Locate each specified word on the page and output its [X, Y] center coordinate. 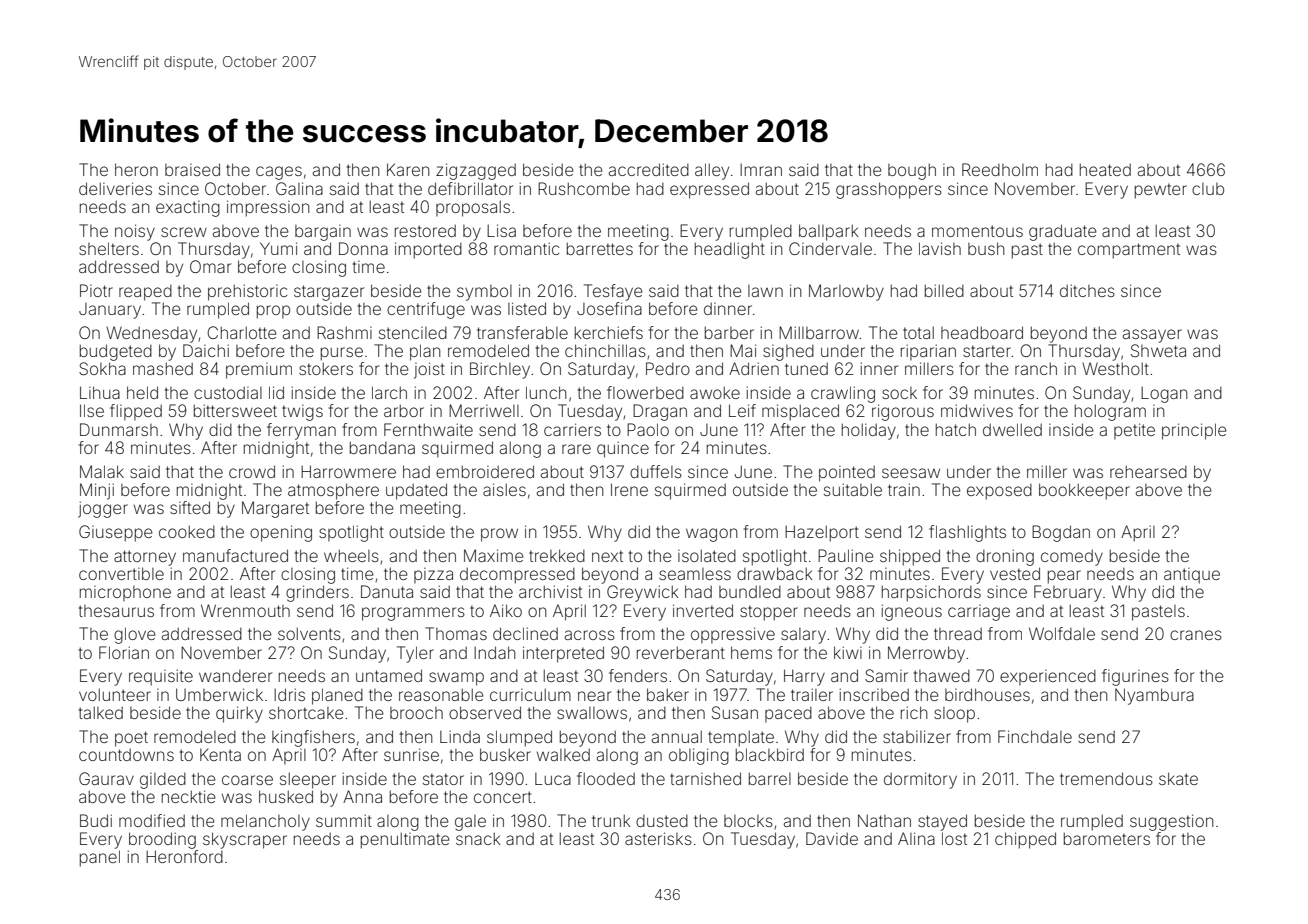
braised [192, 169]
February [1068, 593]
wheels [351, 555]
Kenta [220, 754]
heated [1105, 169]
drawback [775, 573]
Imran [761, 170]
